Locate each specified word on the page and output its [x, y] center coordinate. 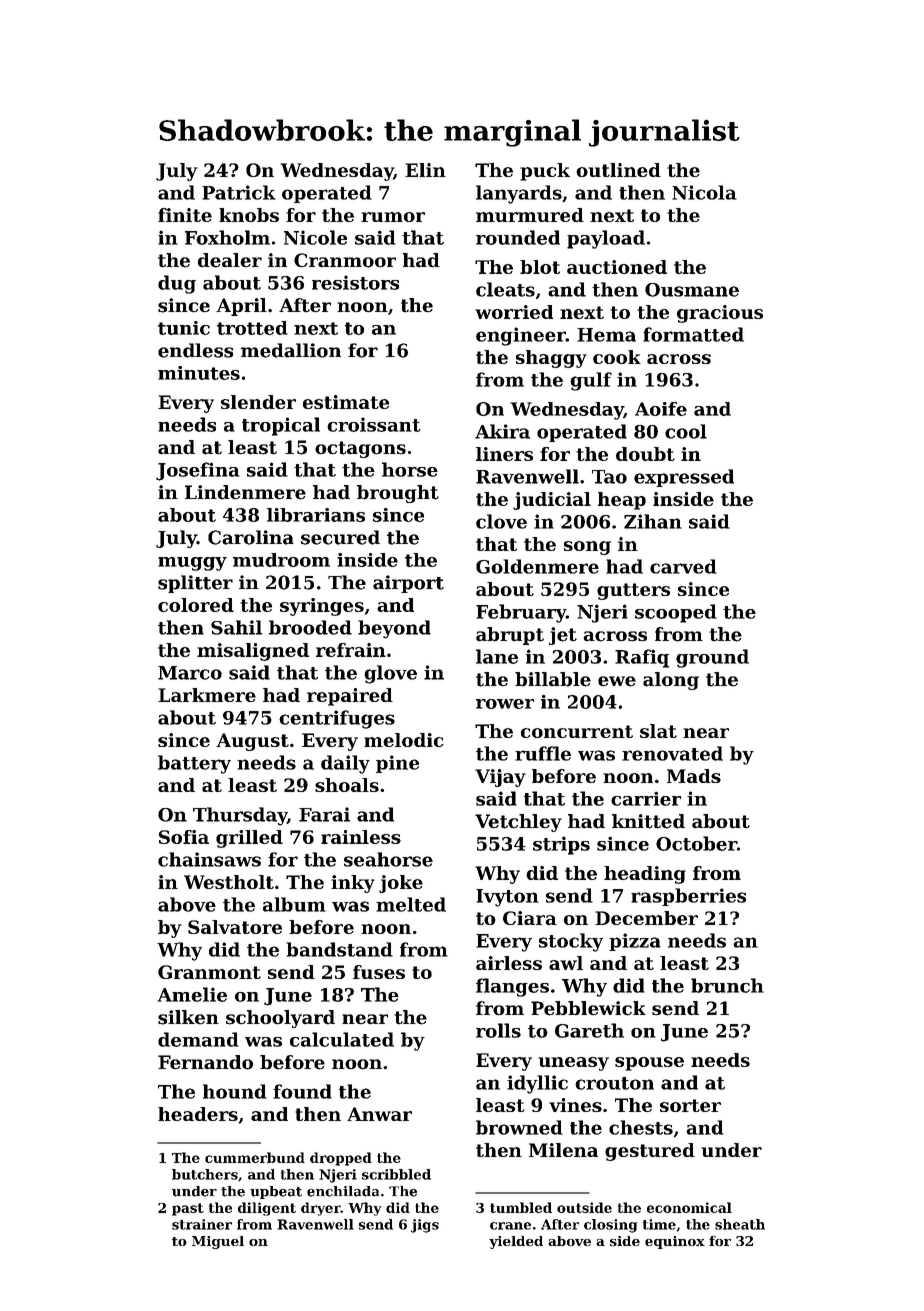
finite [185, 215]
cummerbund [255, 1157]
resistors [355, 282]
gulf [591, 381]
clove [501, 521]
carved [683, 566]
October [696, 843]
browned [519, 1127]
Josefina [198, 471]
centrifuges [337, 719]
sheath [740, 1224]
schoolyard [280, 1019]
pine [397, 764]
